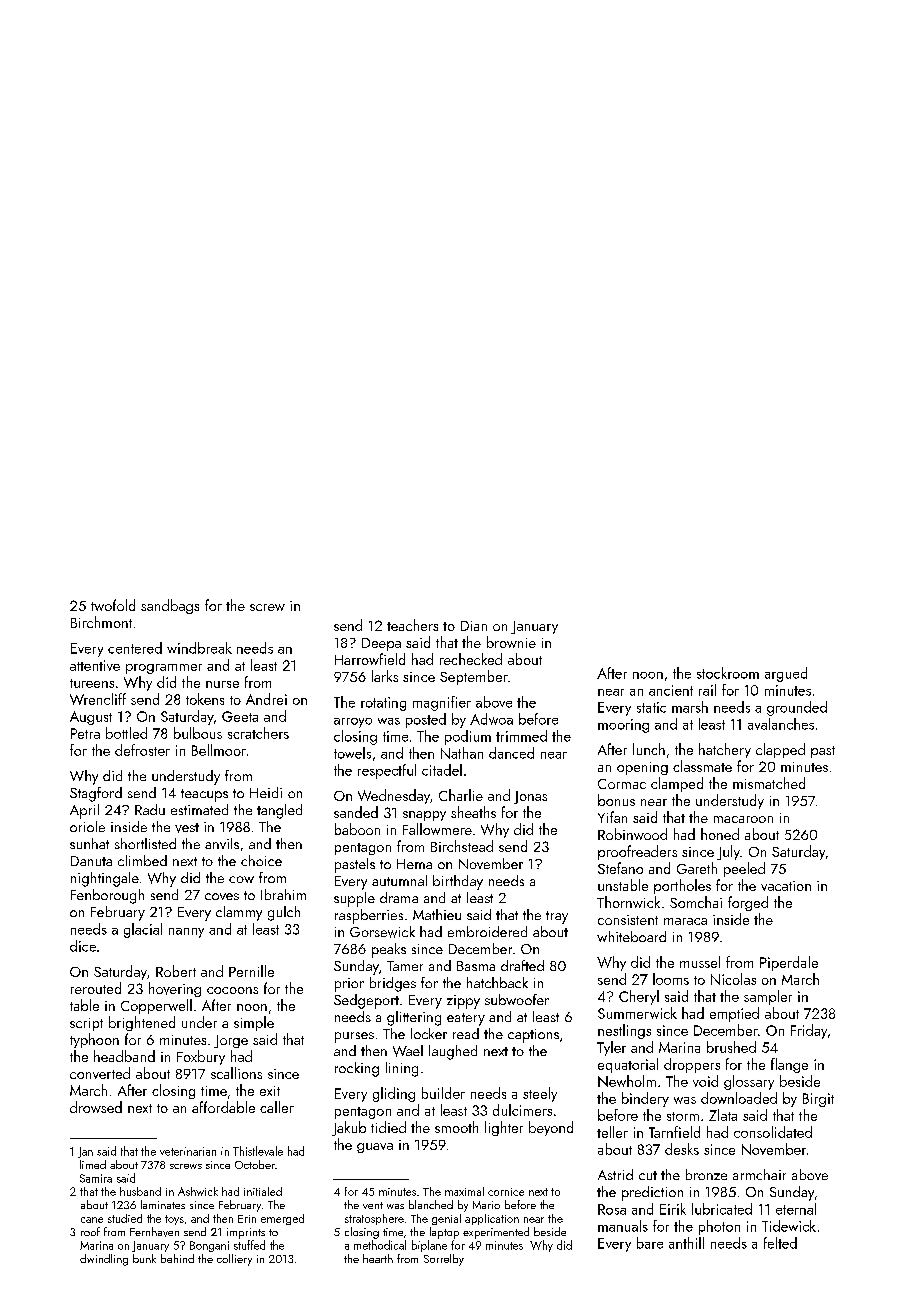 Image resolution: width=908 pixels, height=1316 pixels. I want to click on affordable, so click(223, 1107).
